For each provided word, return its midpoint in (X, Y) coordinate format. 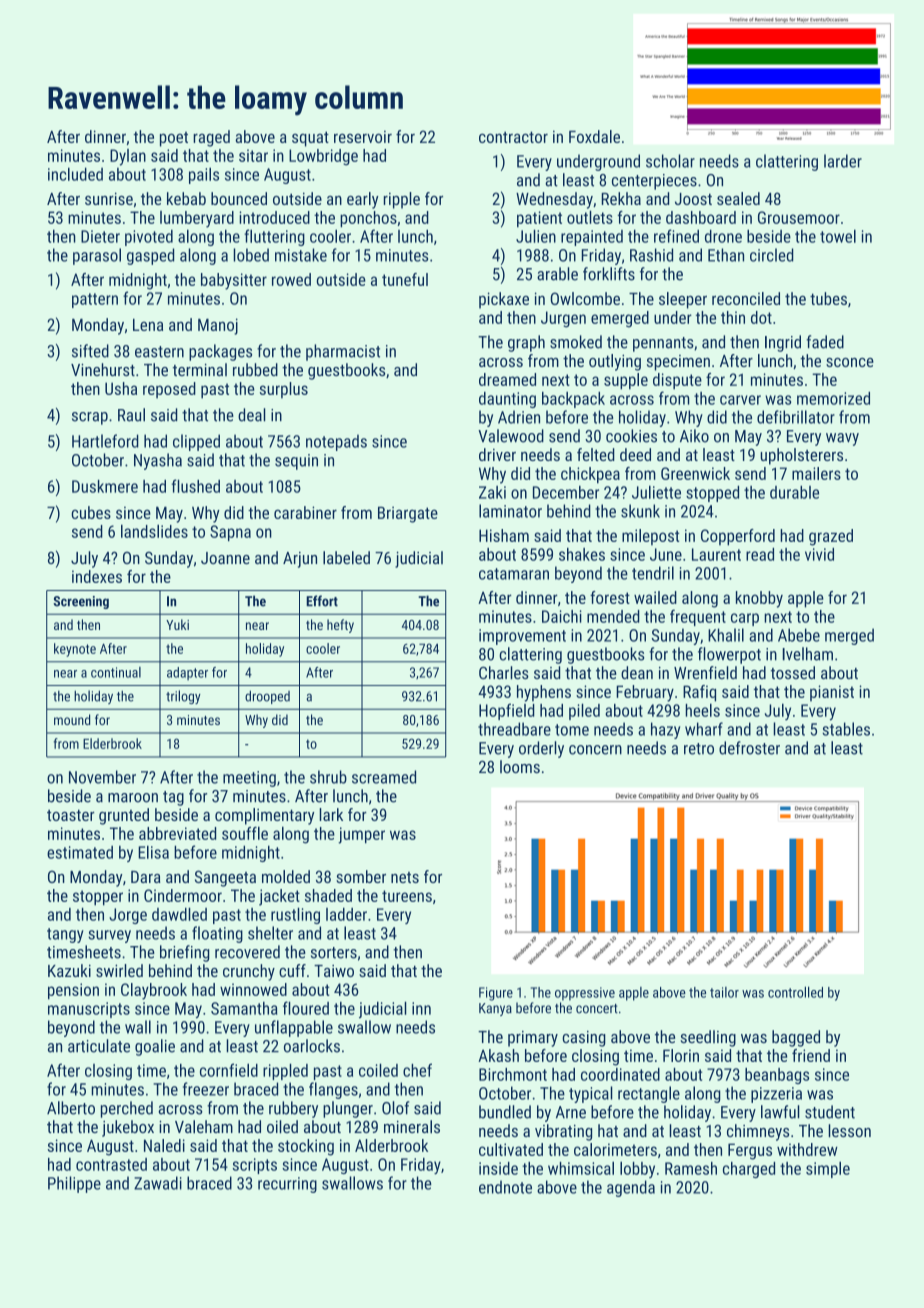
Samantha (244, 1008)
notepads (336, 442)
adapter (187, 673)
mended (613, 616)
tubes (828, 298)
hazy (665, 730)
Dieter (100, 236)
